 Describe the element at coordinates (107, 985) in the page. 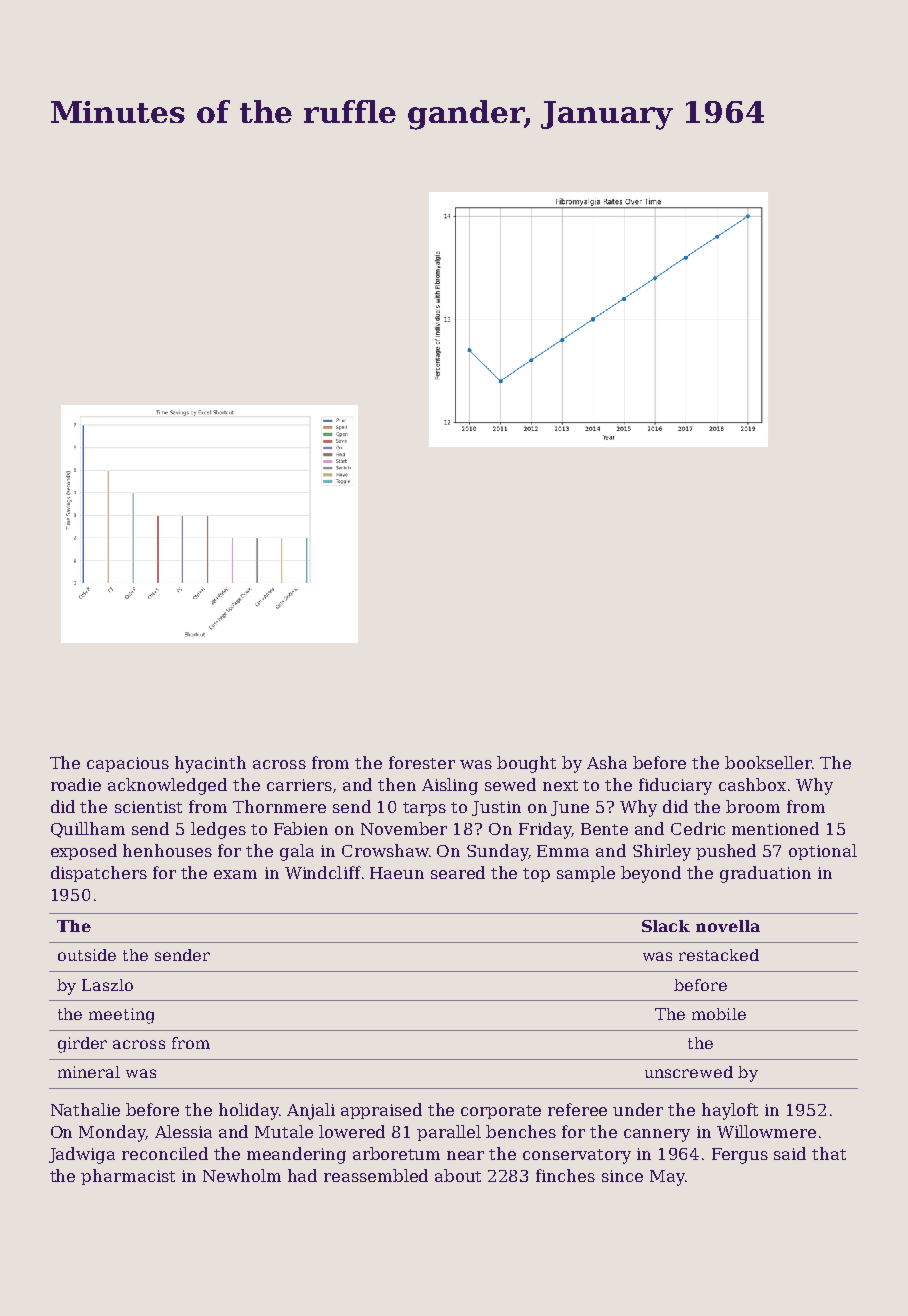

I see `Laszlo` at that location.
